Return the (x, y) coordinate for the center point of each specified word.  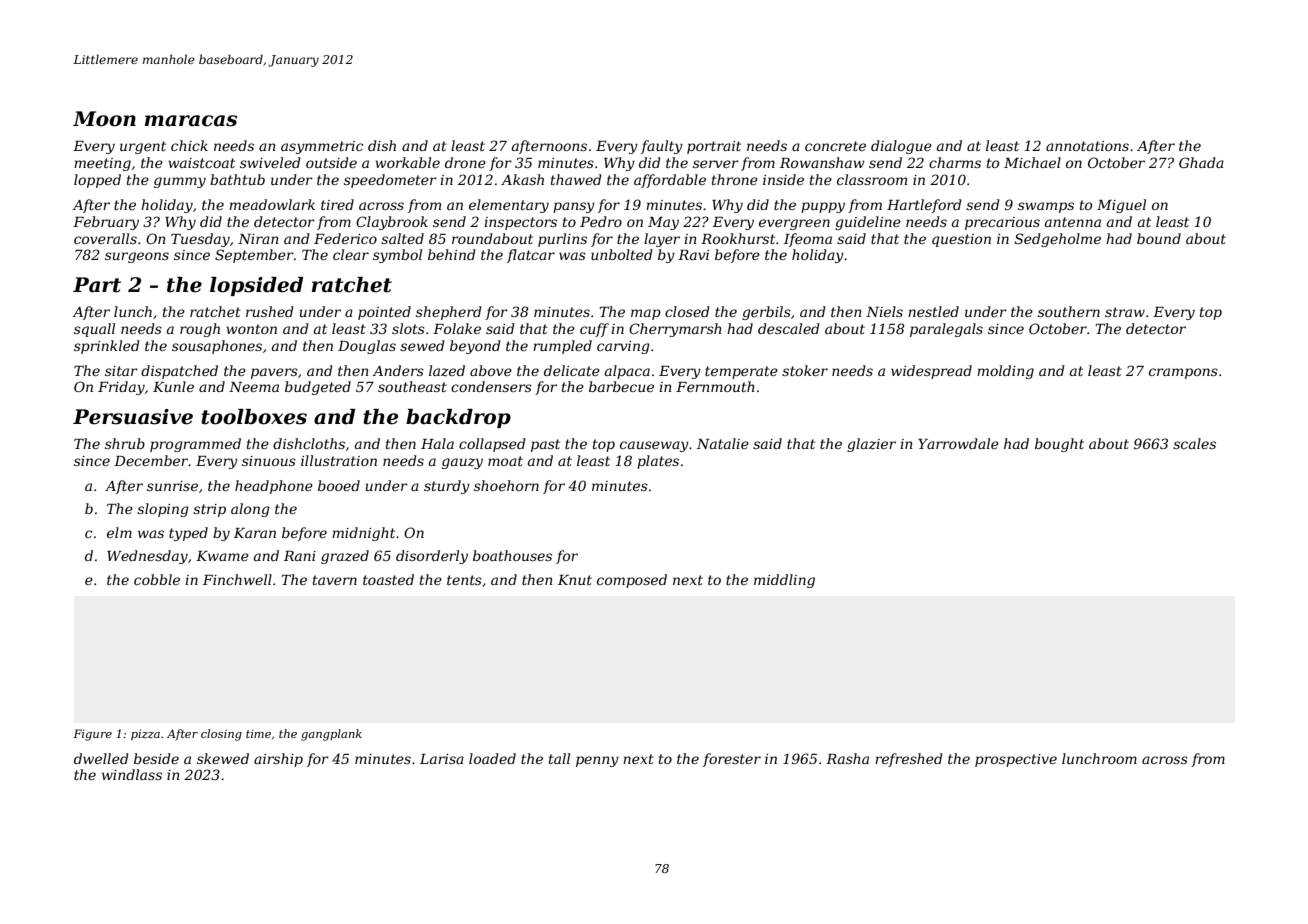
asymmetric (322, 147)
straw (1125, 312)
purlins (562, 240)
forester (732, 760)
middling (784, 581)
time (258, 734)
